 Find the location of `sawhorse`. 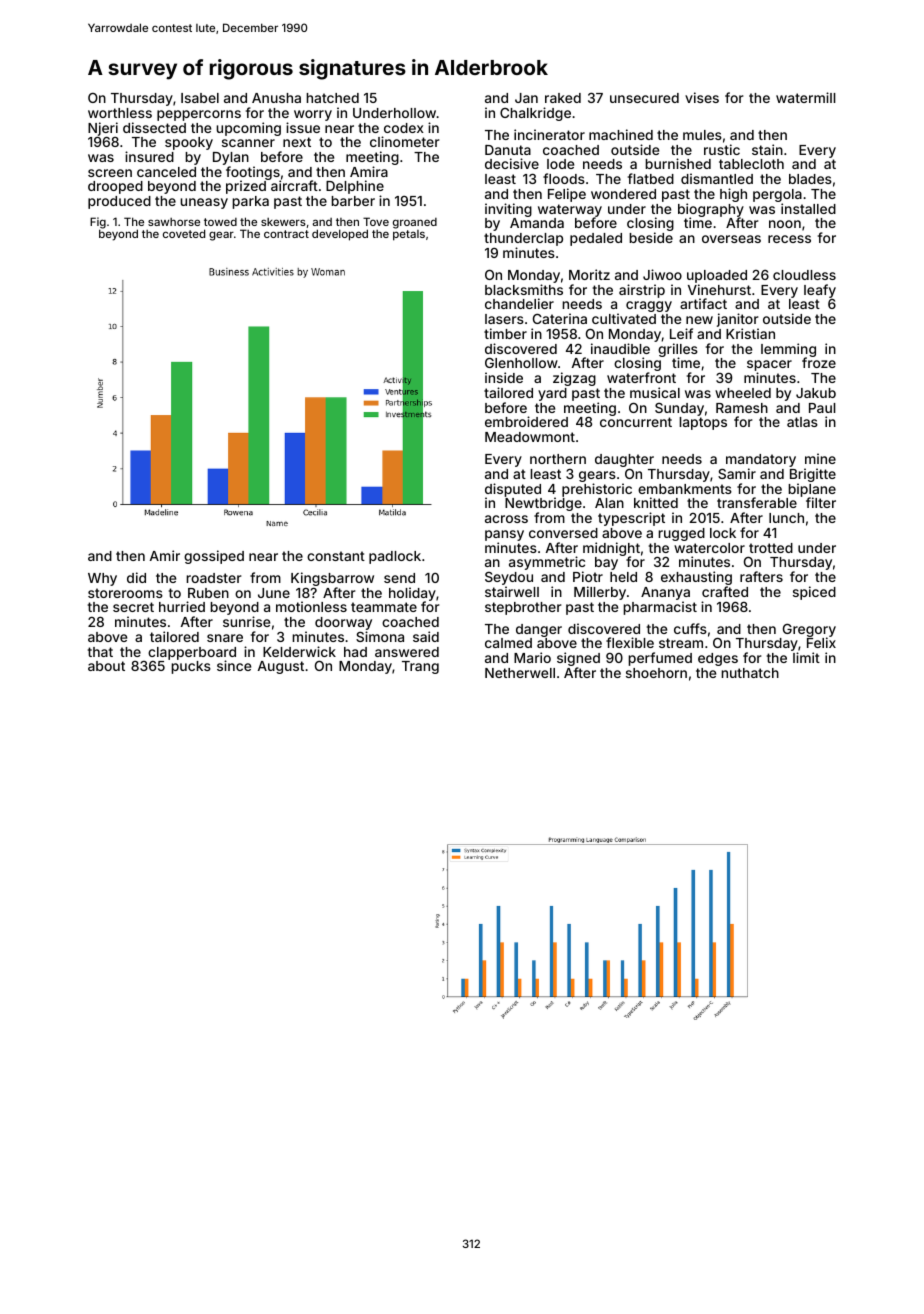

sawhorse is located at coordinates (174, 222).
